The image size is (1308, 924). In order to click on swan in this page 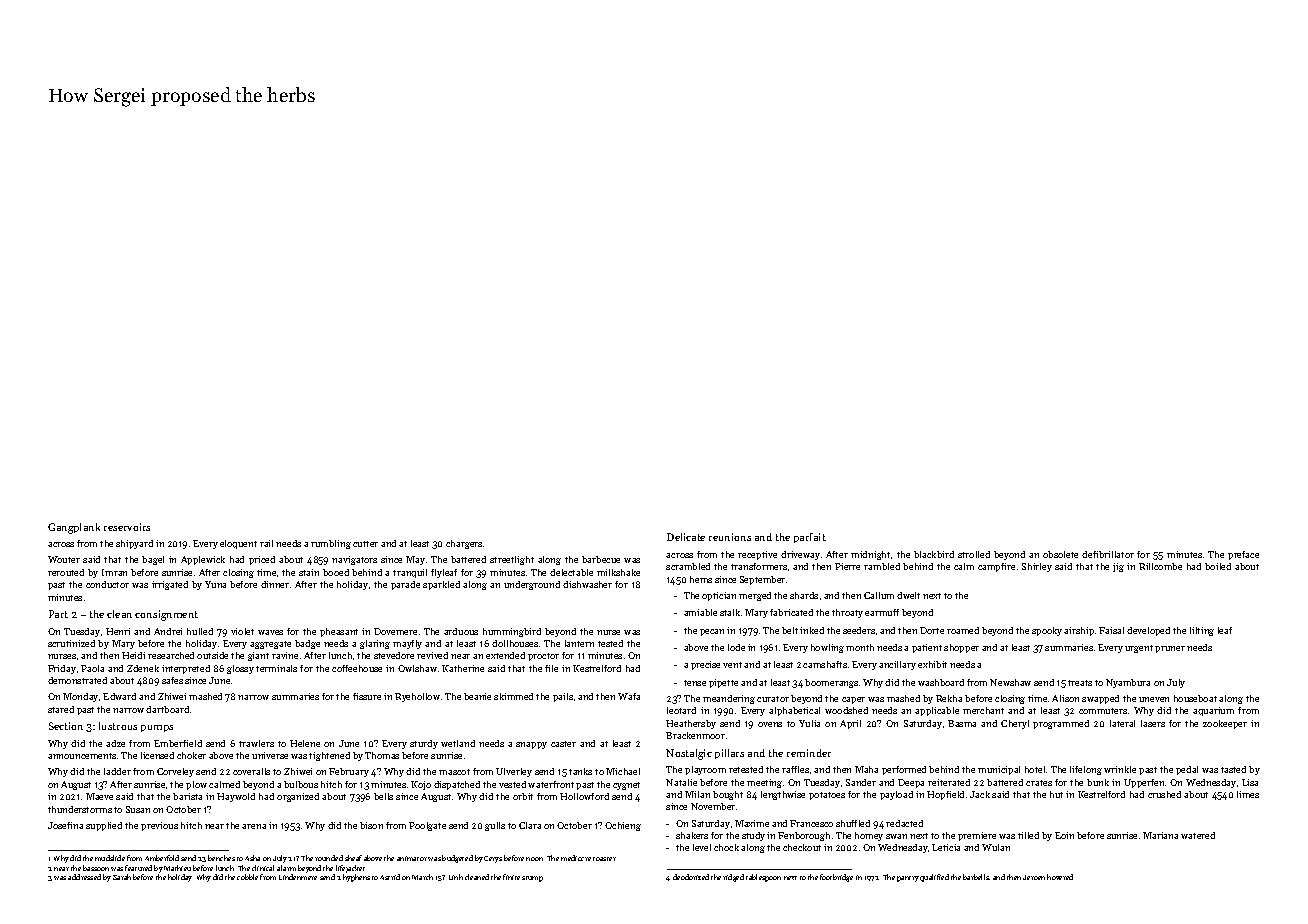, I will do `click(896, 836)`.
